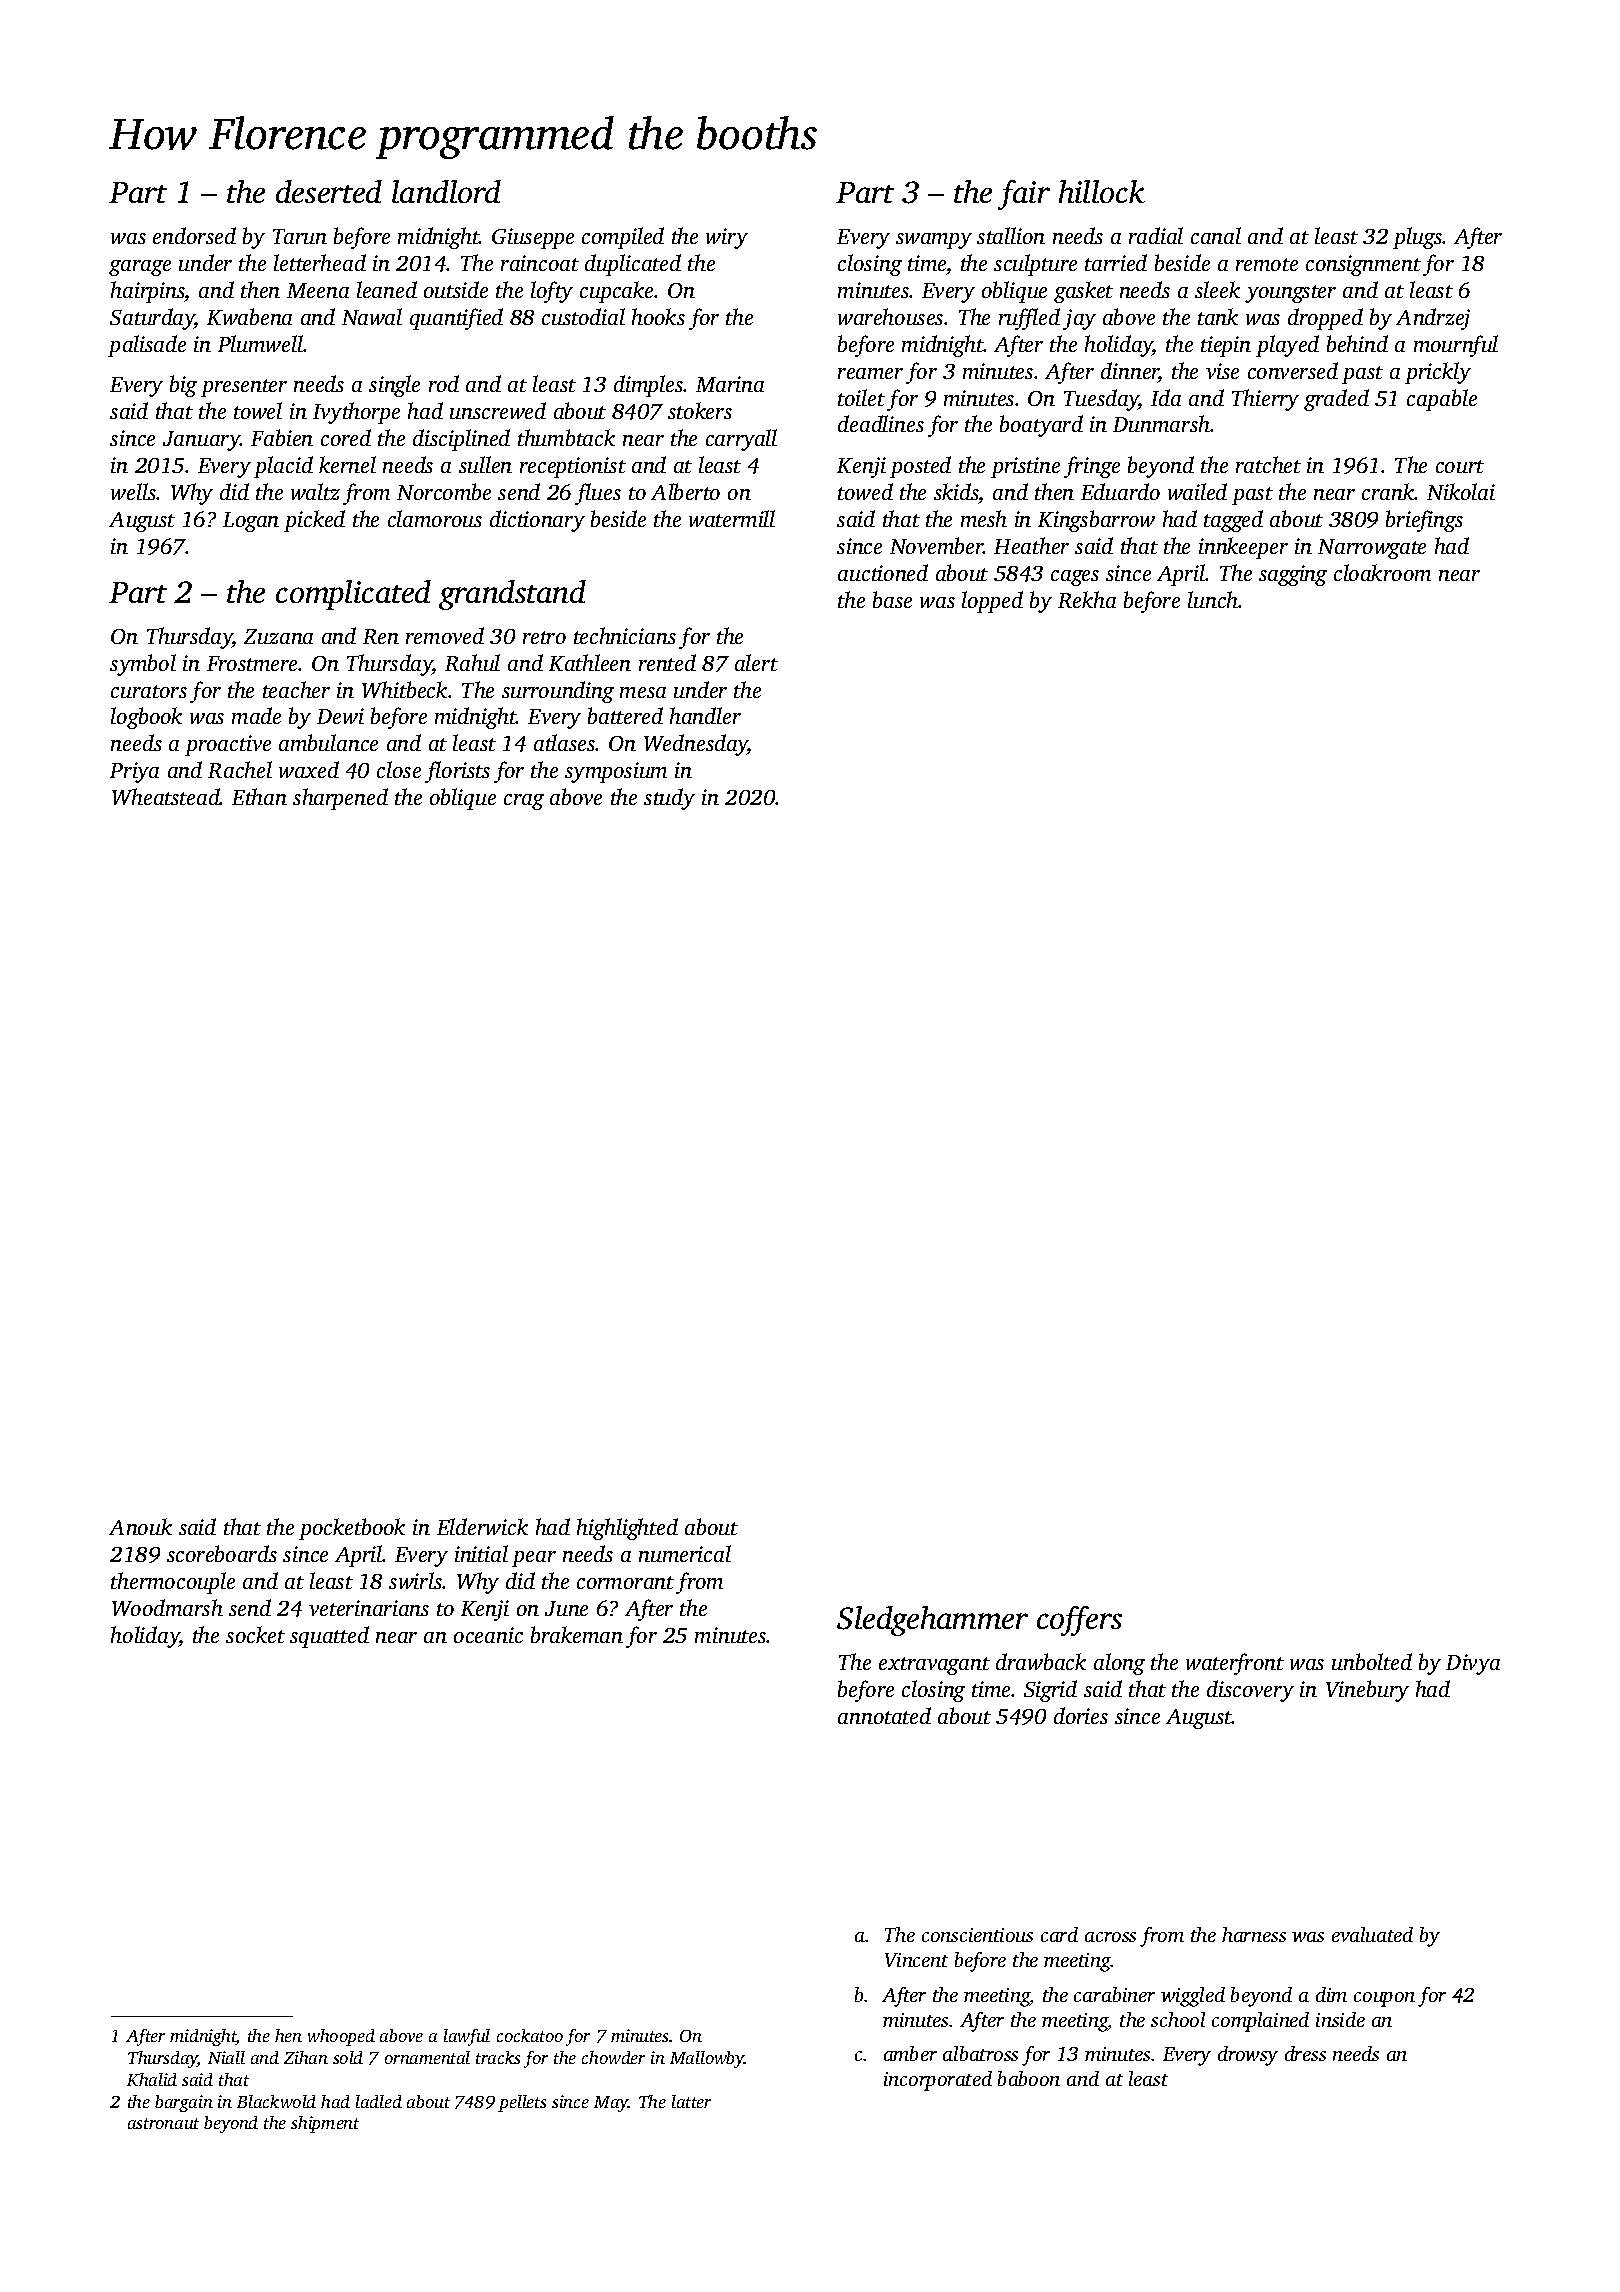 This document has width=1620, height=2292. I want to click on annotated, so click(884, 1715).
